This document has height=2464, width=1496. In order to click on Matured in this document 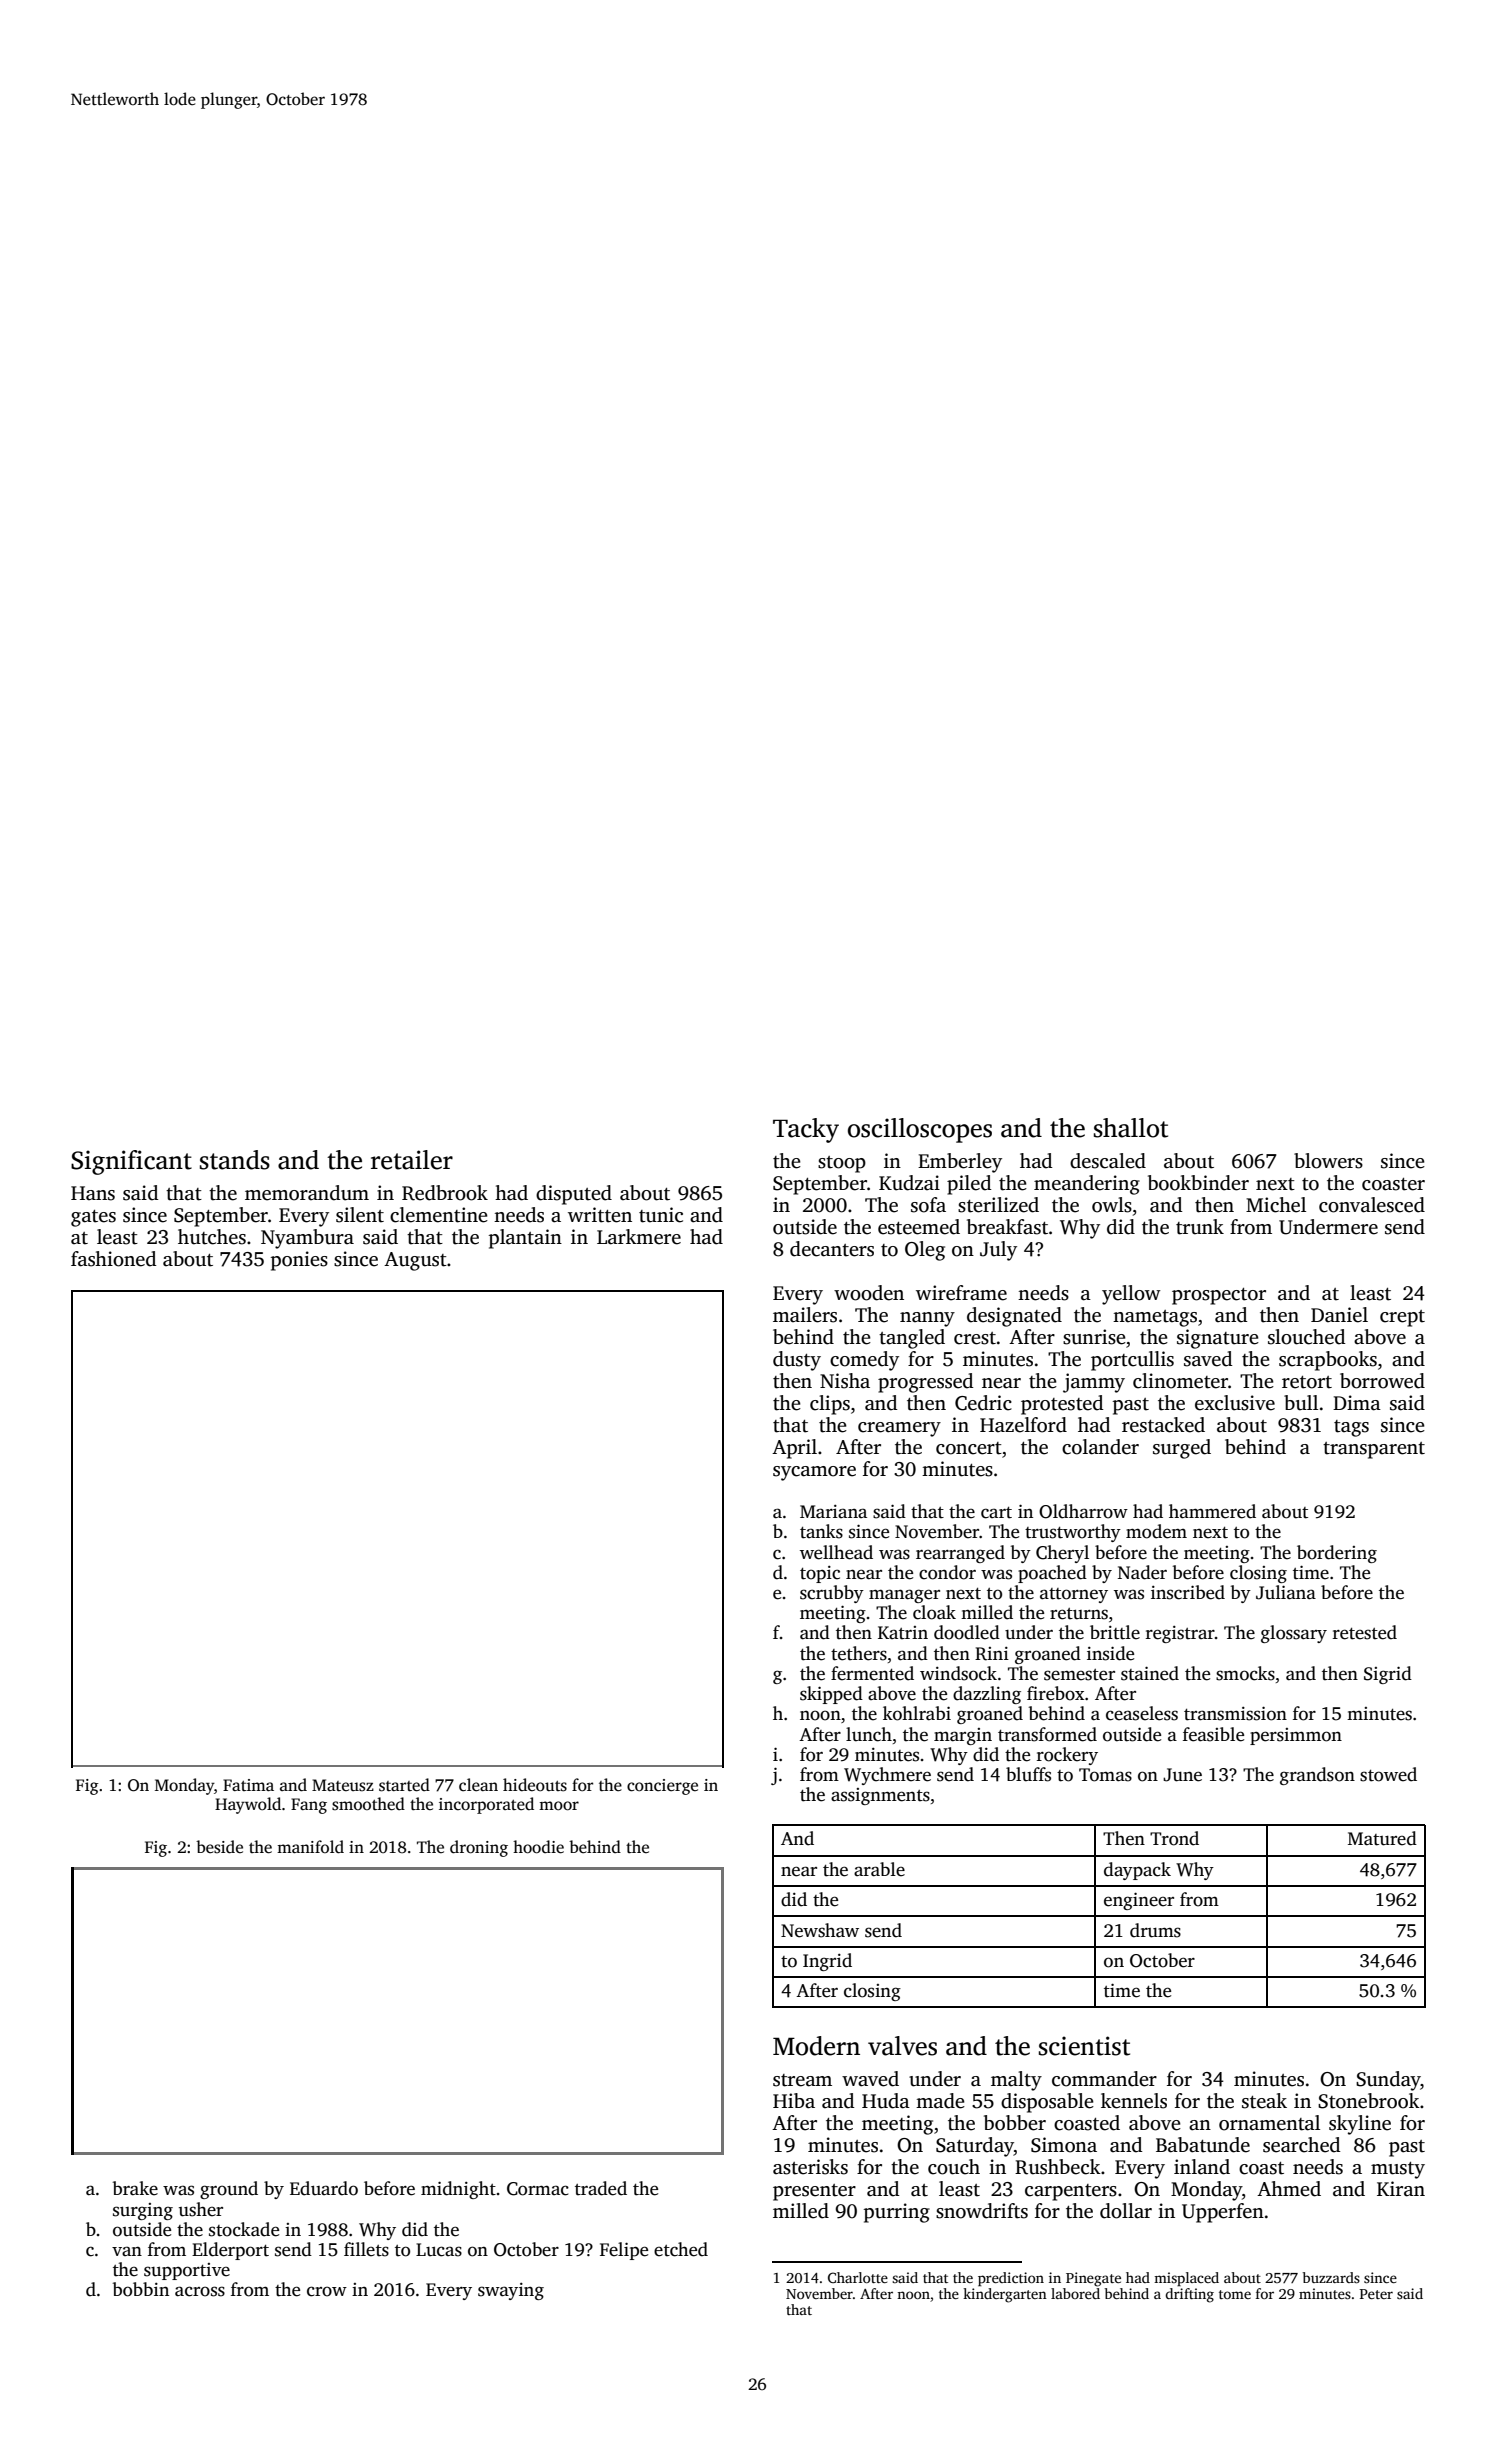, I will do `click(1382, 1838)`.
